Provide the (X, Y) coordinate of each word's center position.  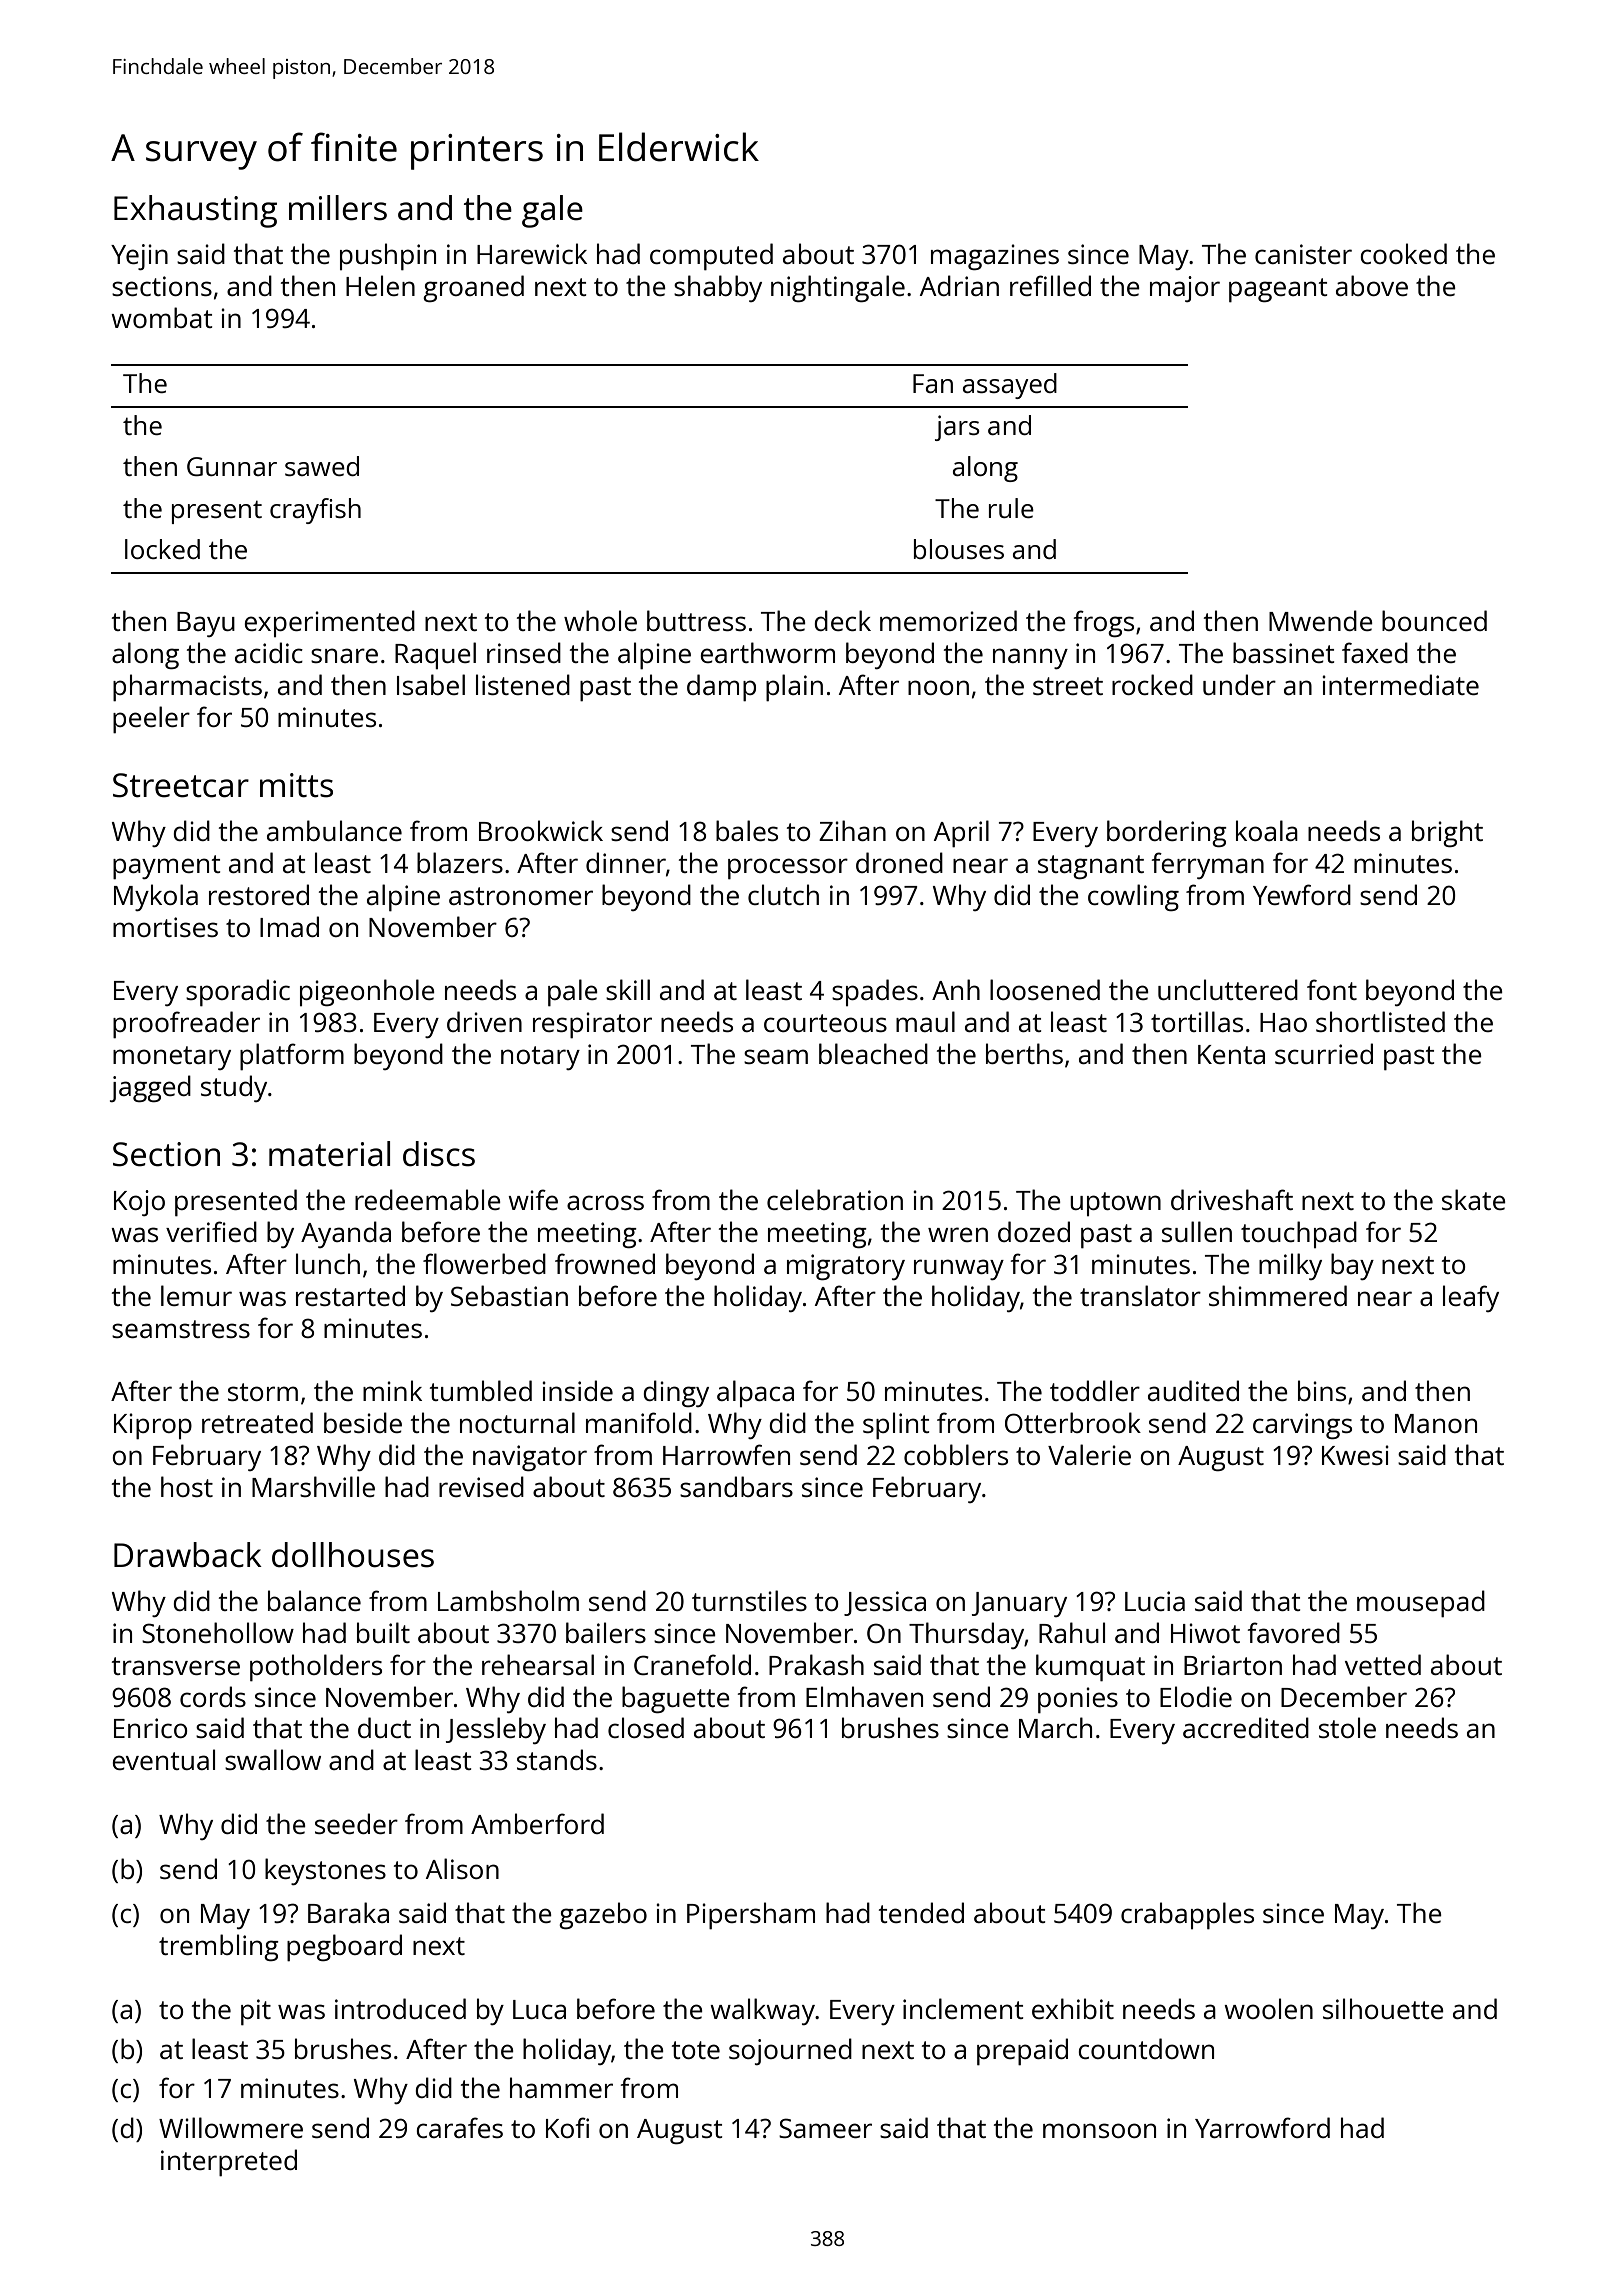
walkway (762, 2011)
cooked (1403, 253)
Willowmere (231, 2127)
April (961, 833)
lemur (196, 1295)
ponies (1078, 1700)
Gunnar (232, 466)
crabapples (1187, 1915)
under (1239, 684)
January (1019, 1604)
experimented (329, 623)
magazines (995, 257)
